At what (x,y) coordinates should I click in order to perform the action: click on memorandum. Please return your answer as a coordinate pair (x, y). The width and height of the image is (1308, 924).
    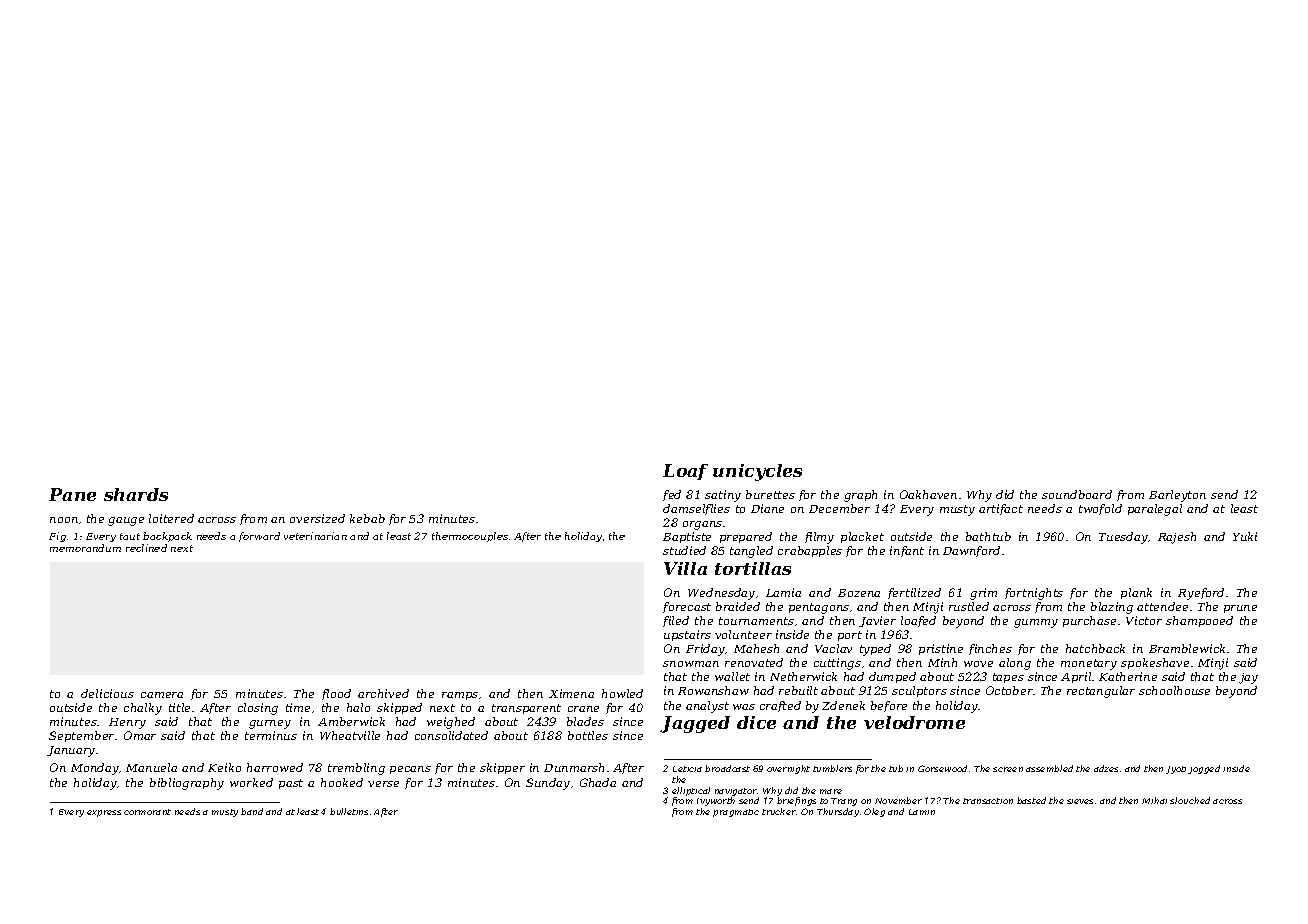
    Looking at the image, I should click on (85, 548).
